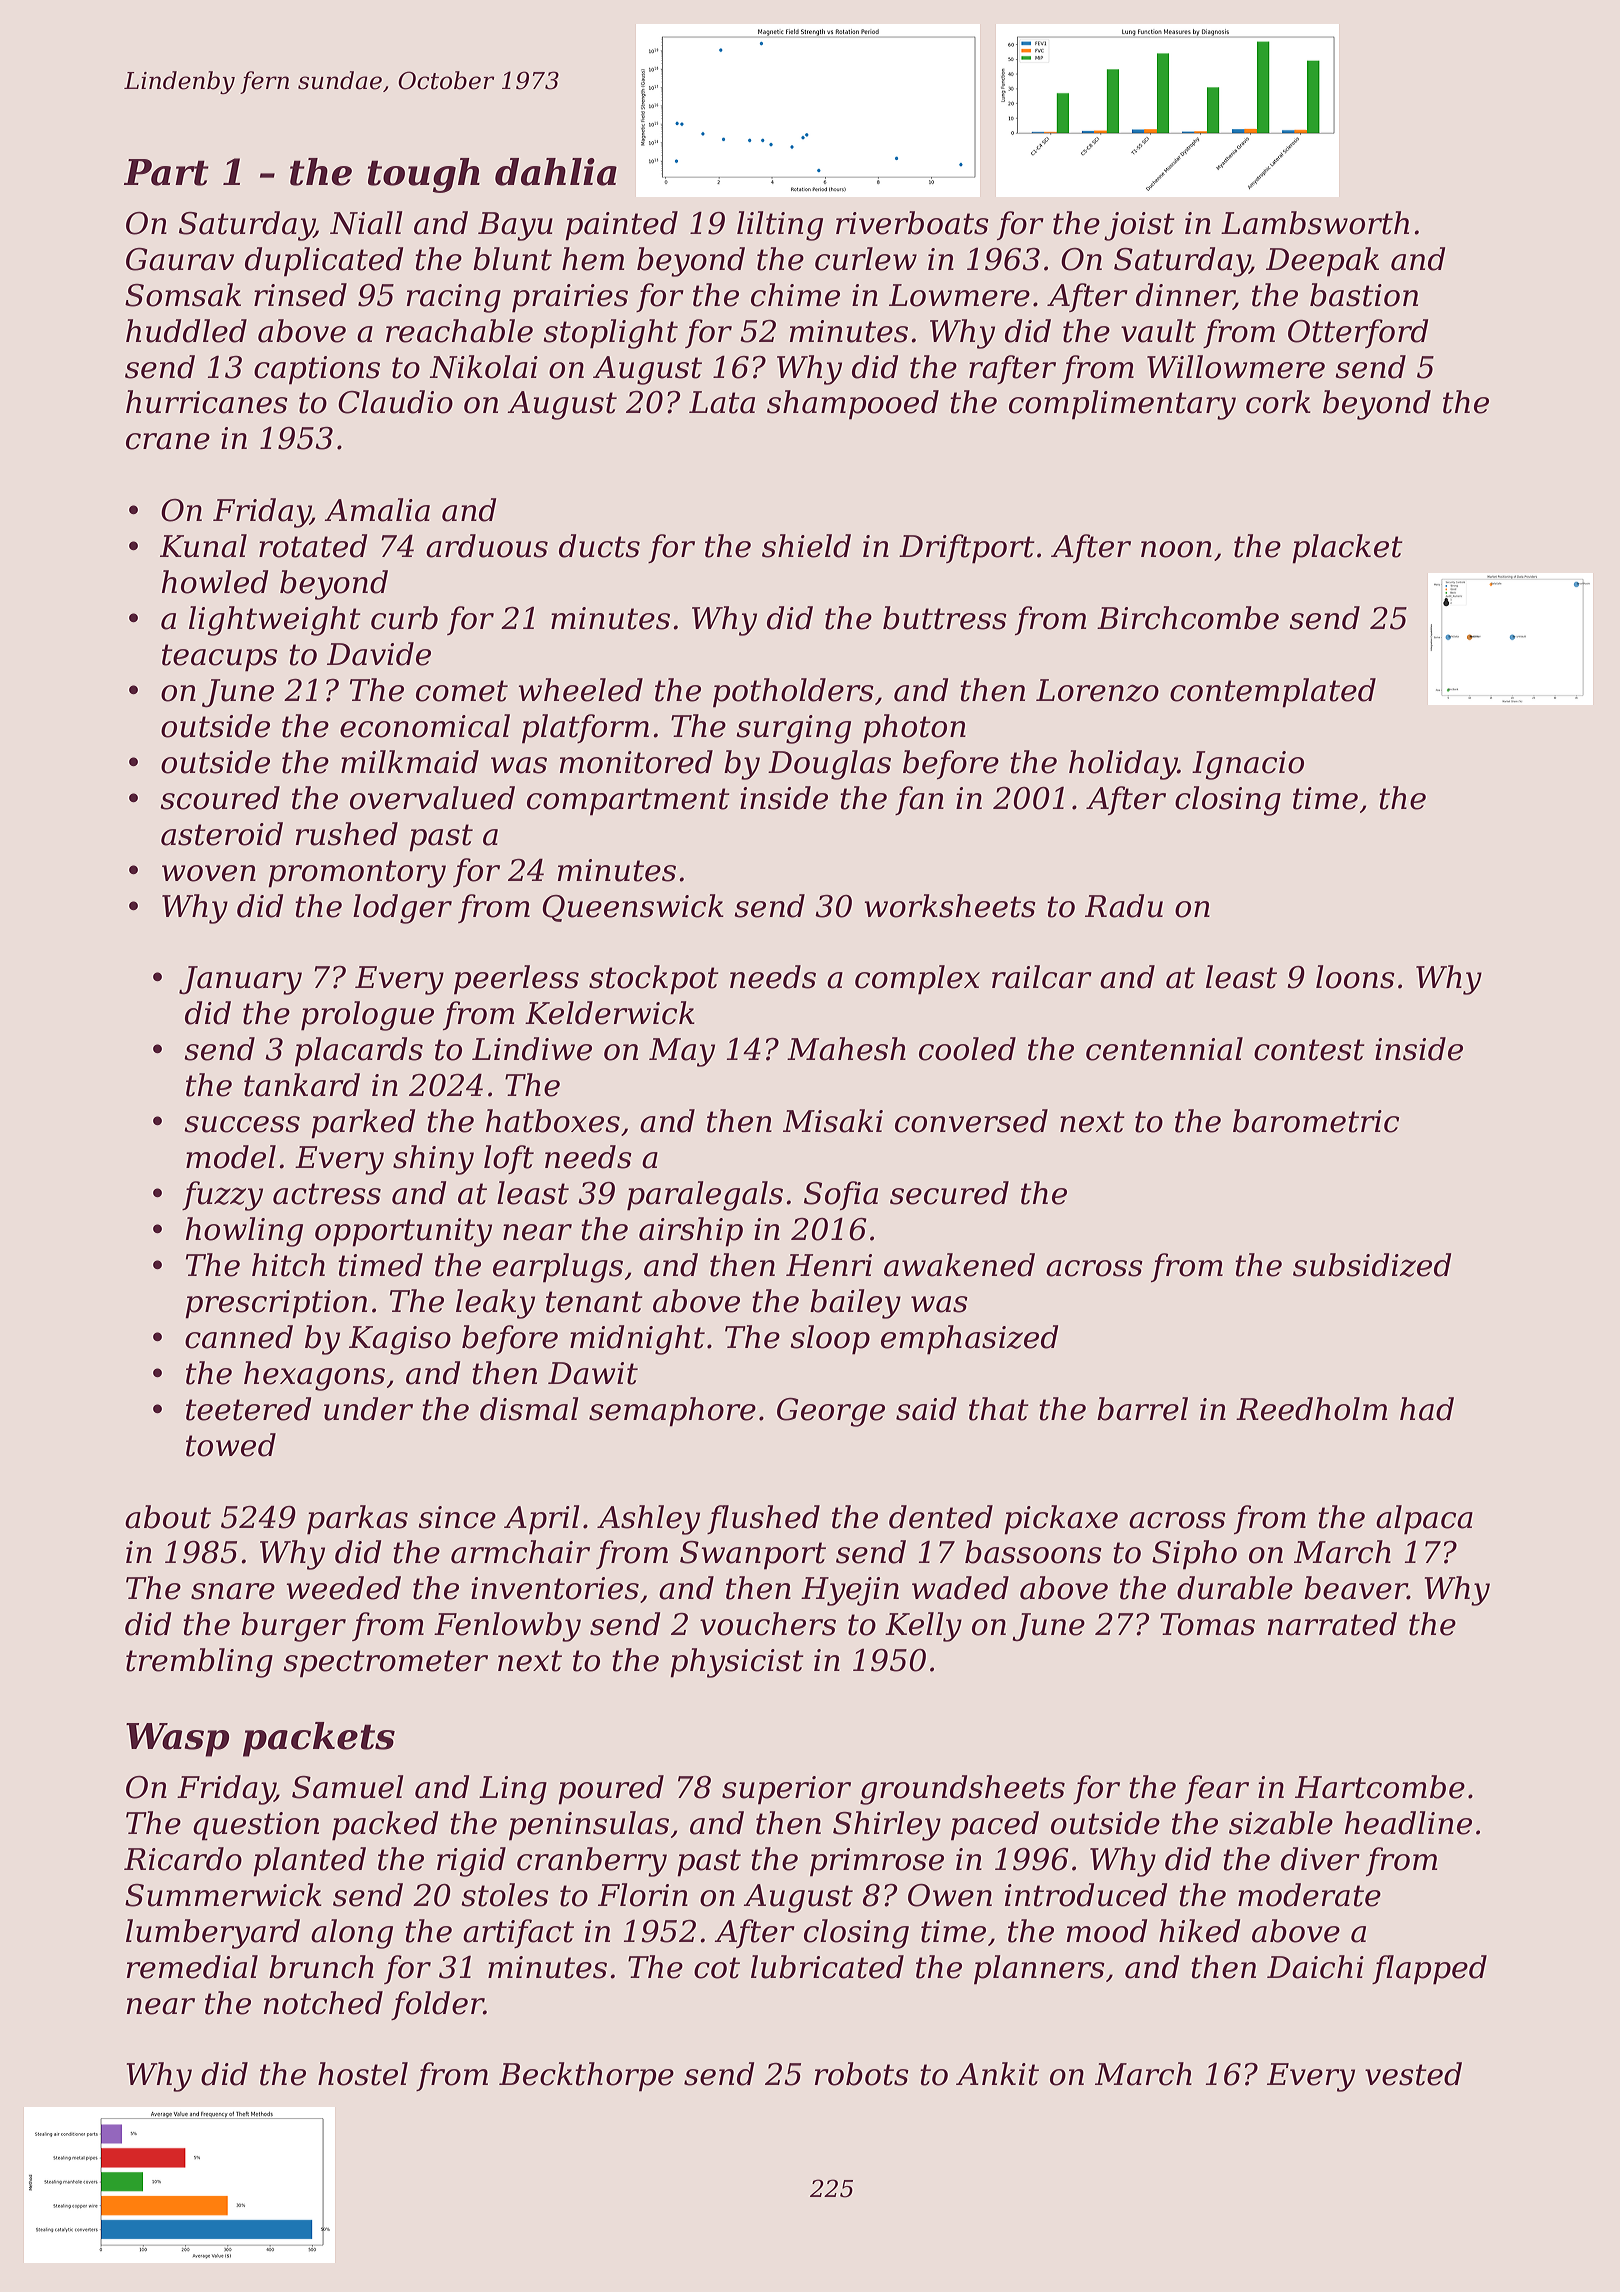  Describe the element at coordinates (366, 223) in the document. I see `Niall` at that location.
